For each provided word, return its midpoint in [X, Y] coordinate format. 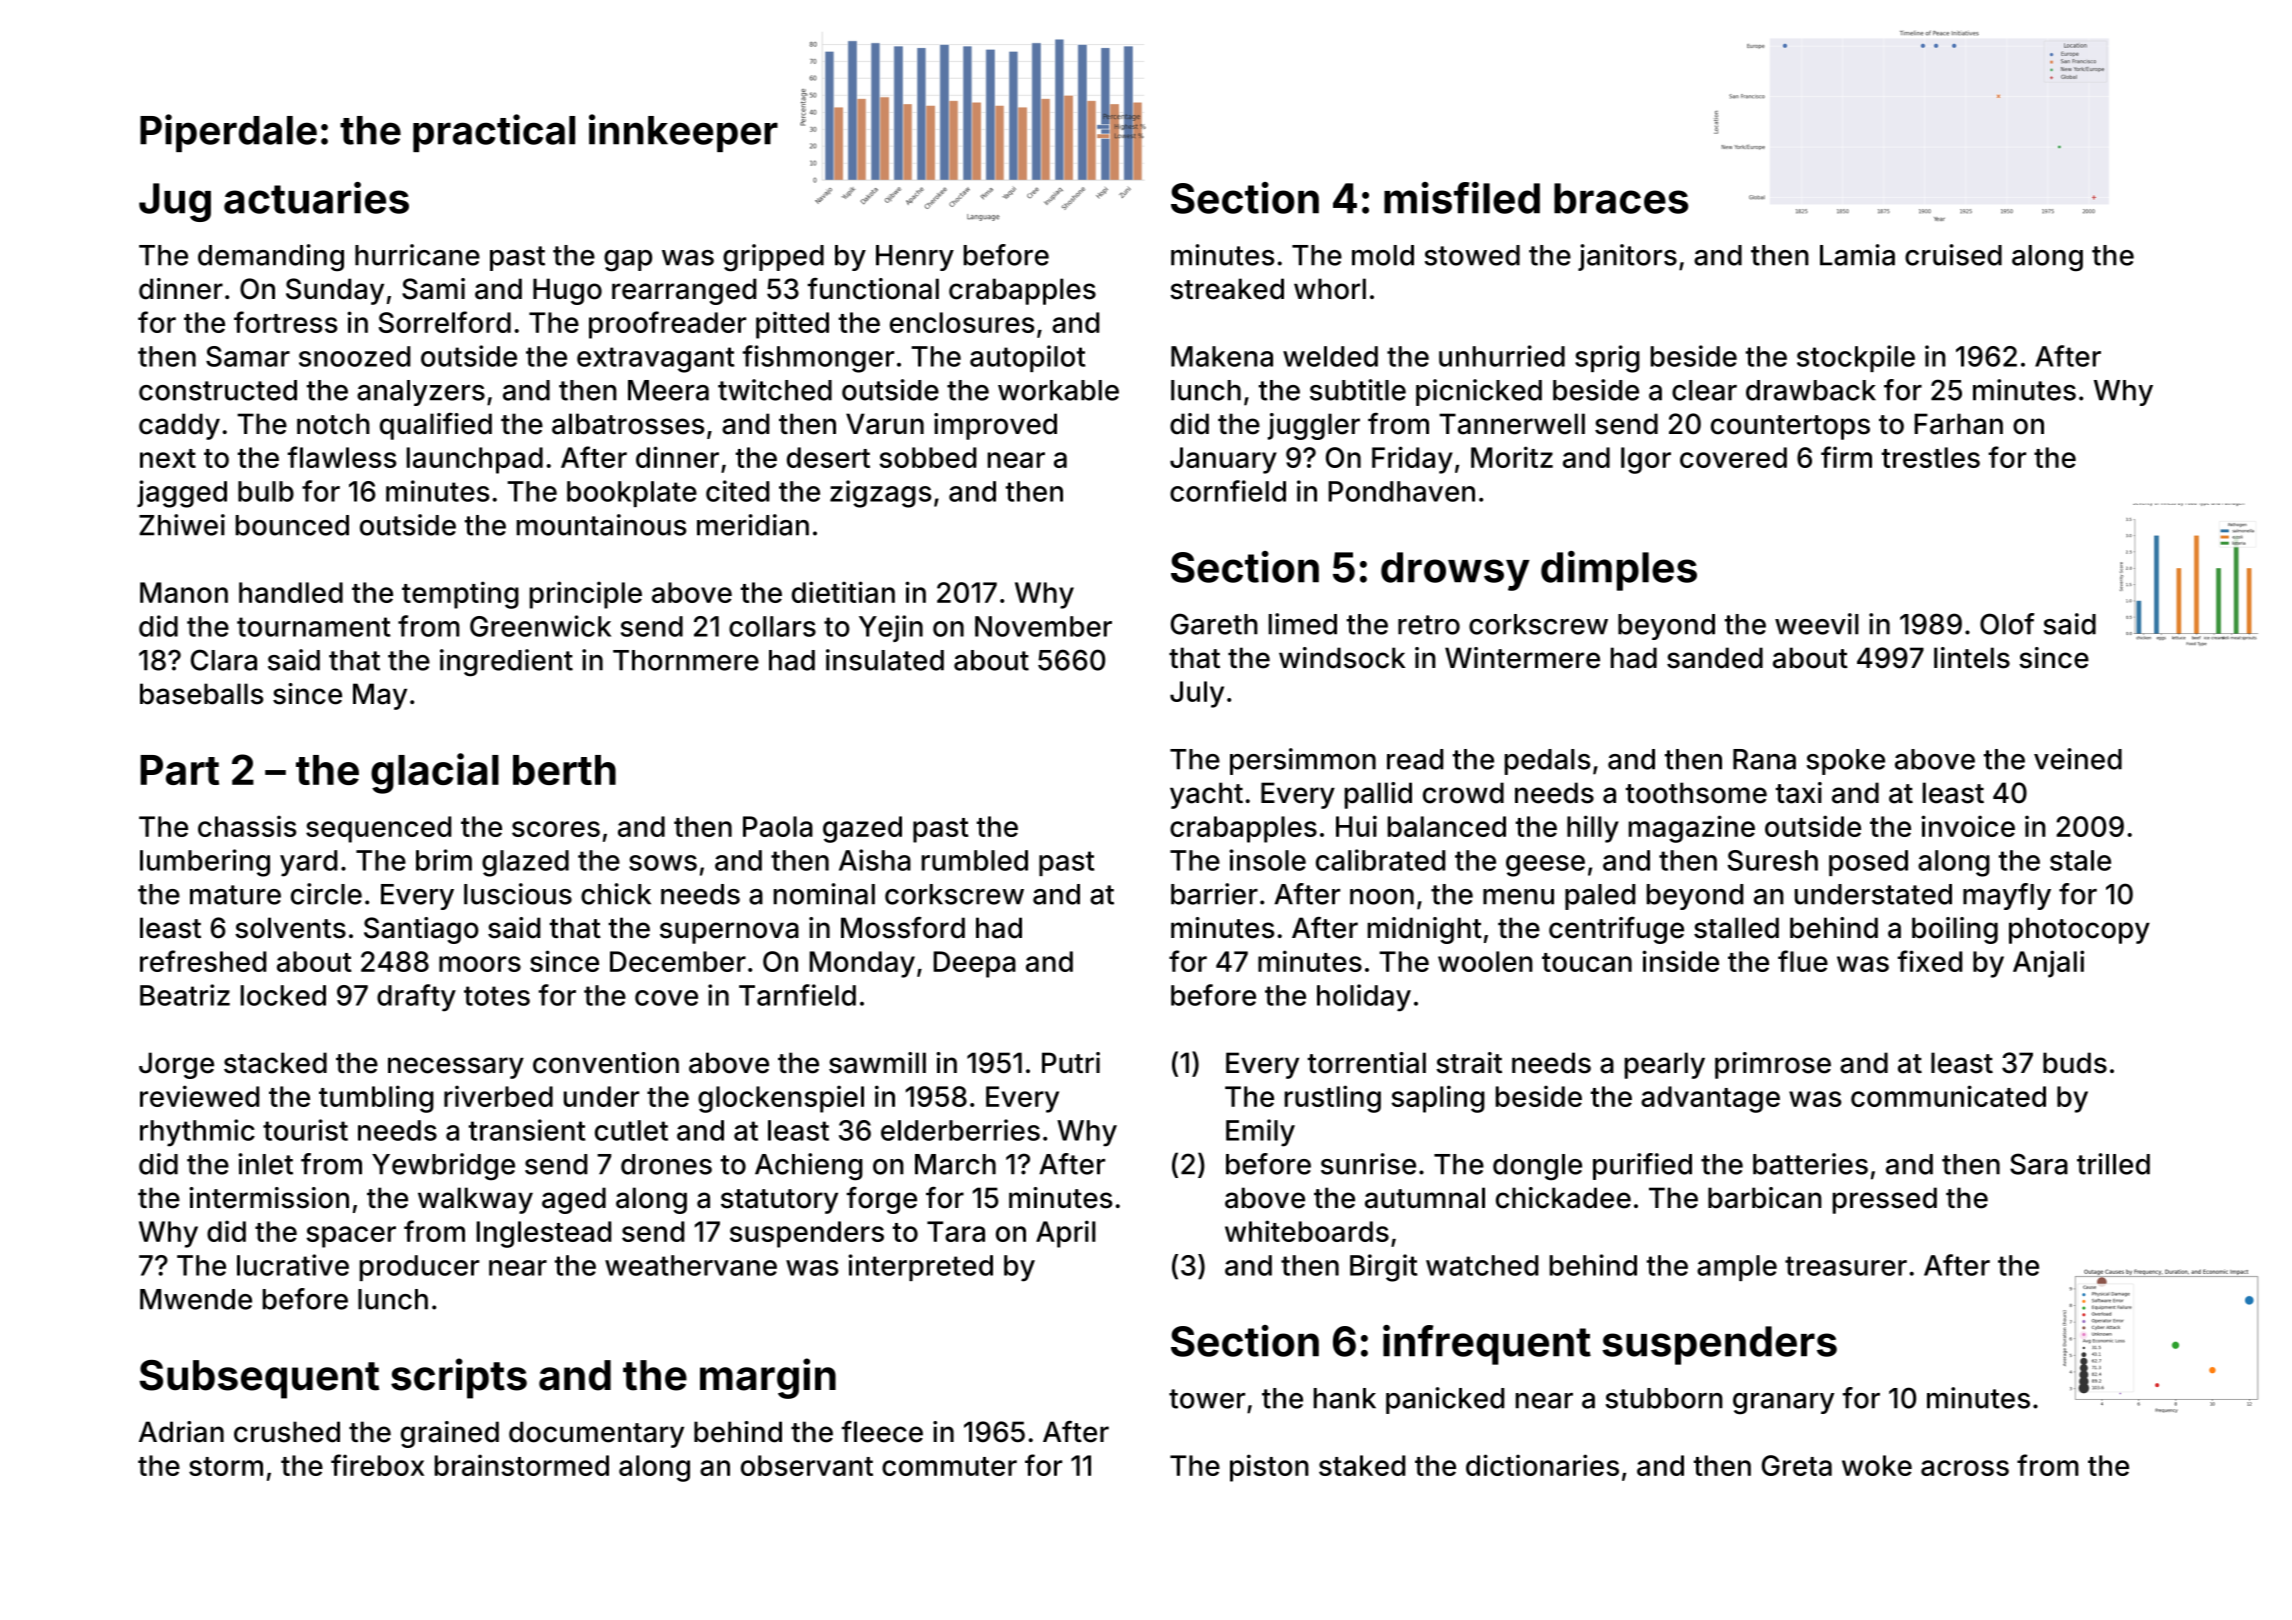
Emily [1260, 1133]
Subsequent [259, 1379]
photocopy [2079, 930]
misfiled [1462, 198]
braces [1621, 198]
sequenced [378, 829]
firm [1846, 457]
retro [1429, 625]
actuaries [316, 198]
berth [564, 770]
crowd [1463, 793]
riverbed [498, 1096]
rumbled [975, 860]
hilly [1593, 829]
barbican [1765, 1198]
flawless [342, 457]
